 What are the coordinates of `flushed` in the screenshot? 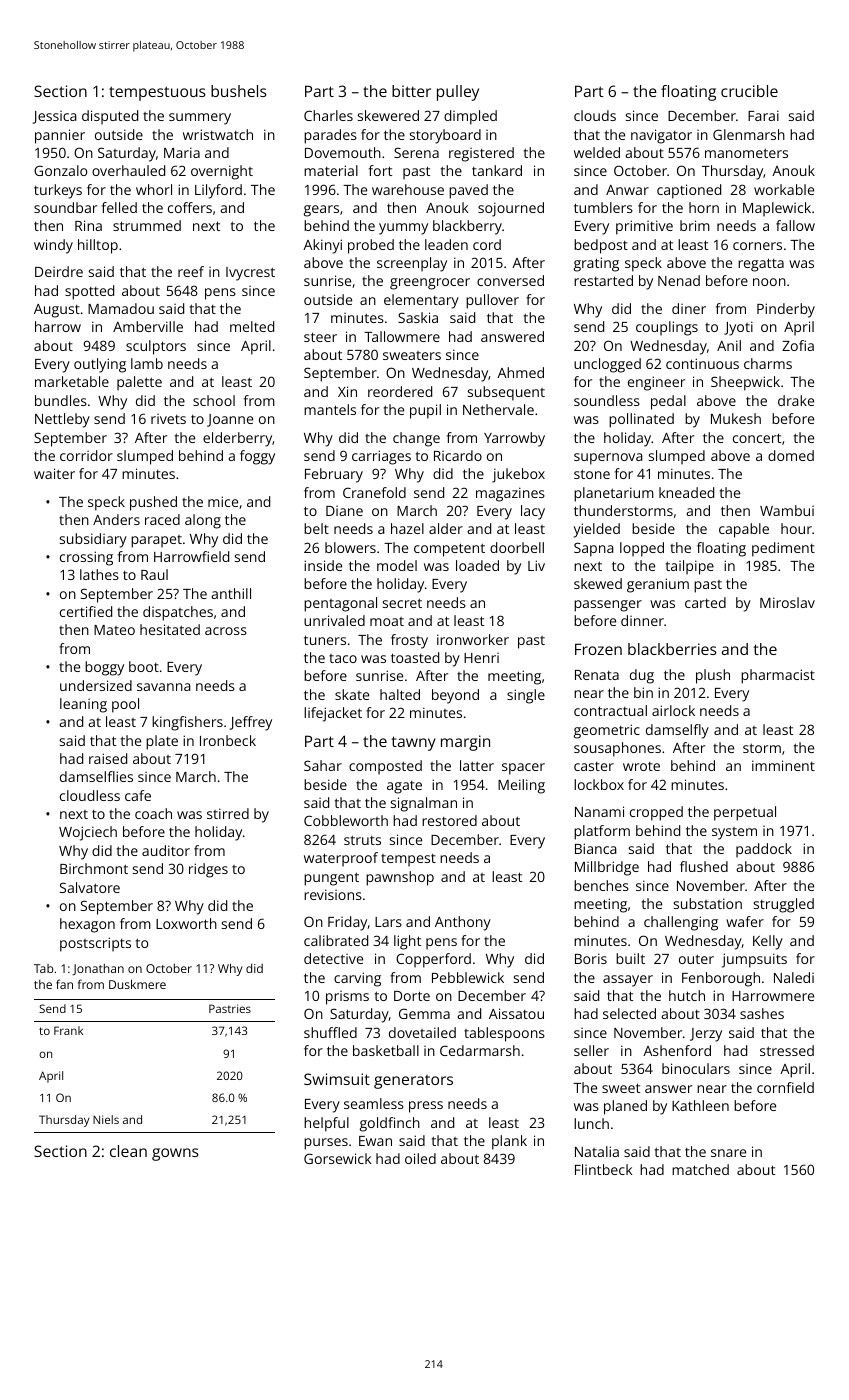 It's located at (704, 866).
